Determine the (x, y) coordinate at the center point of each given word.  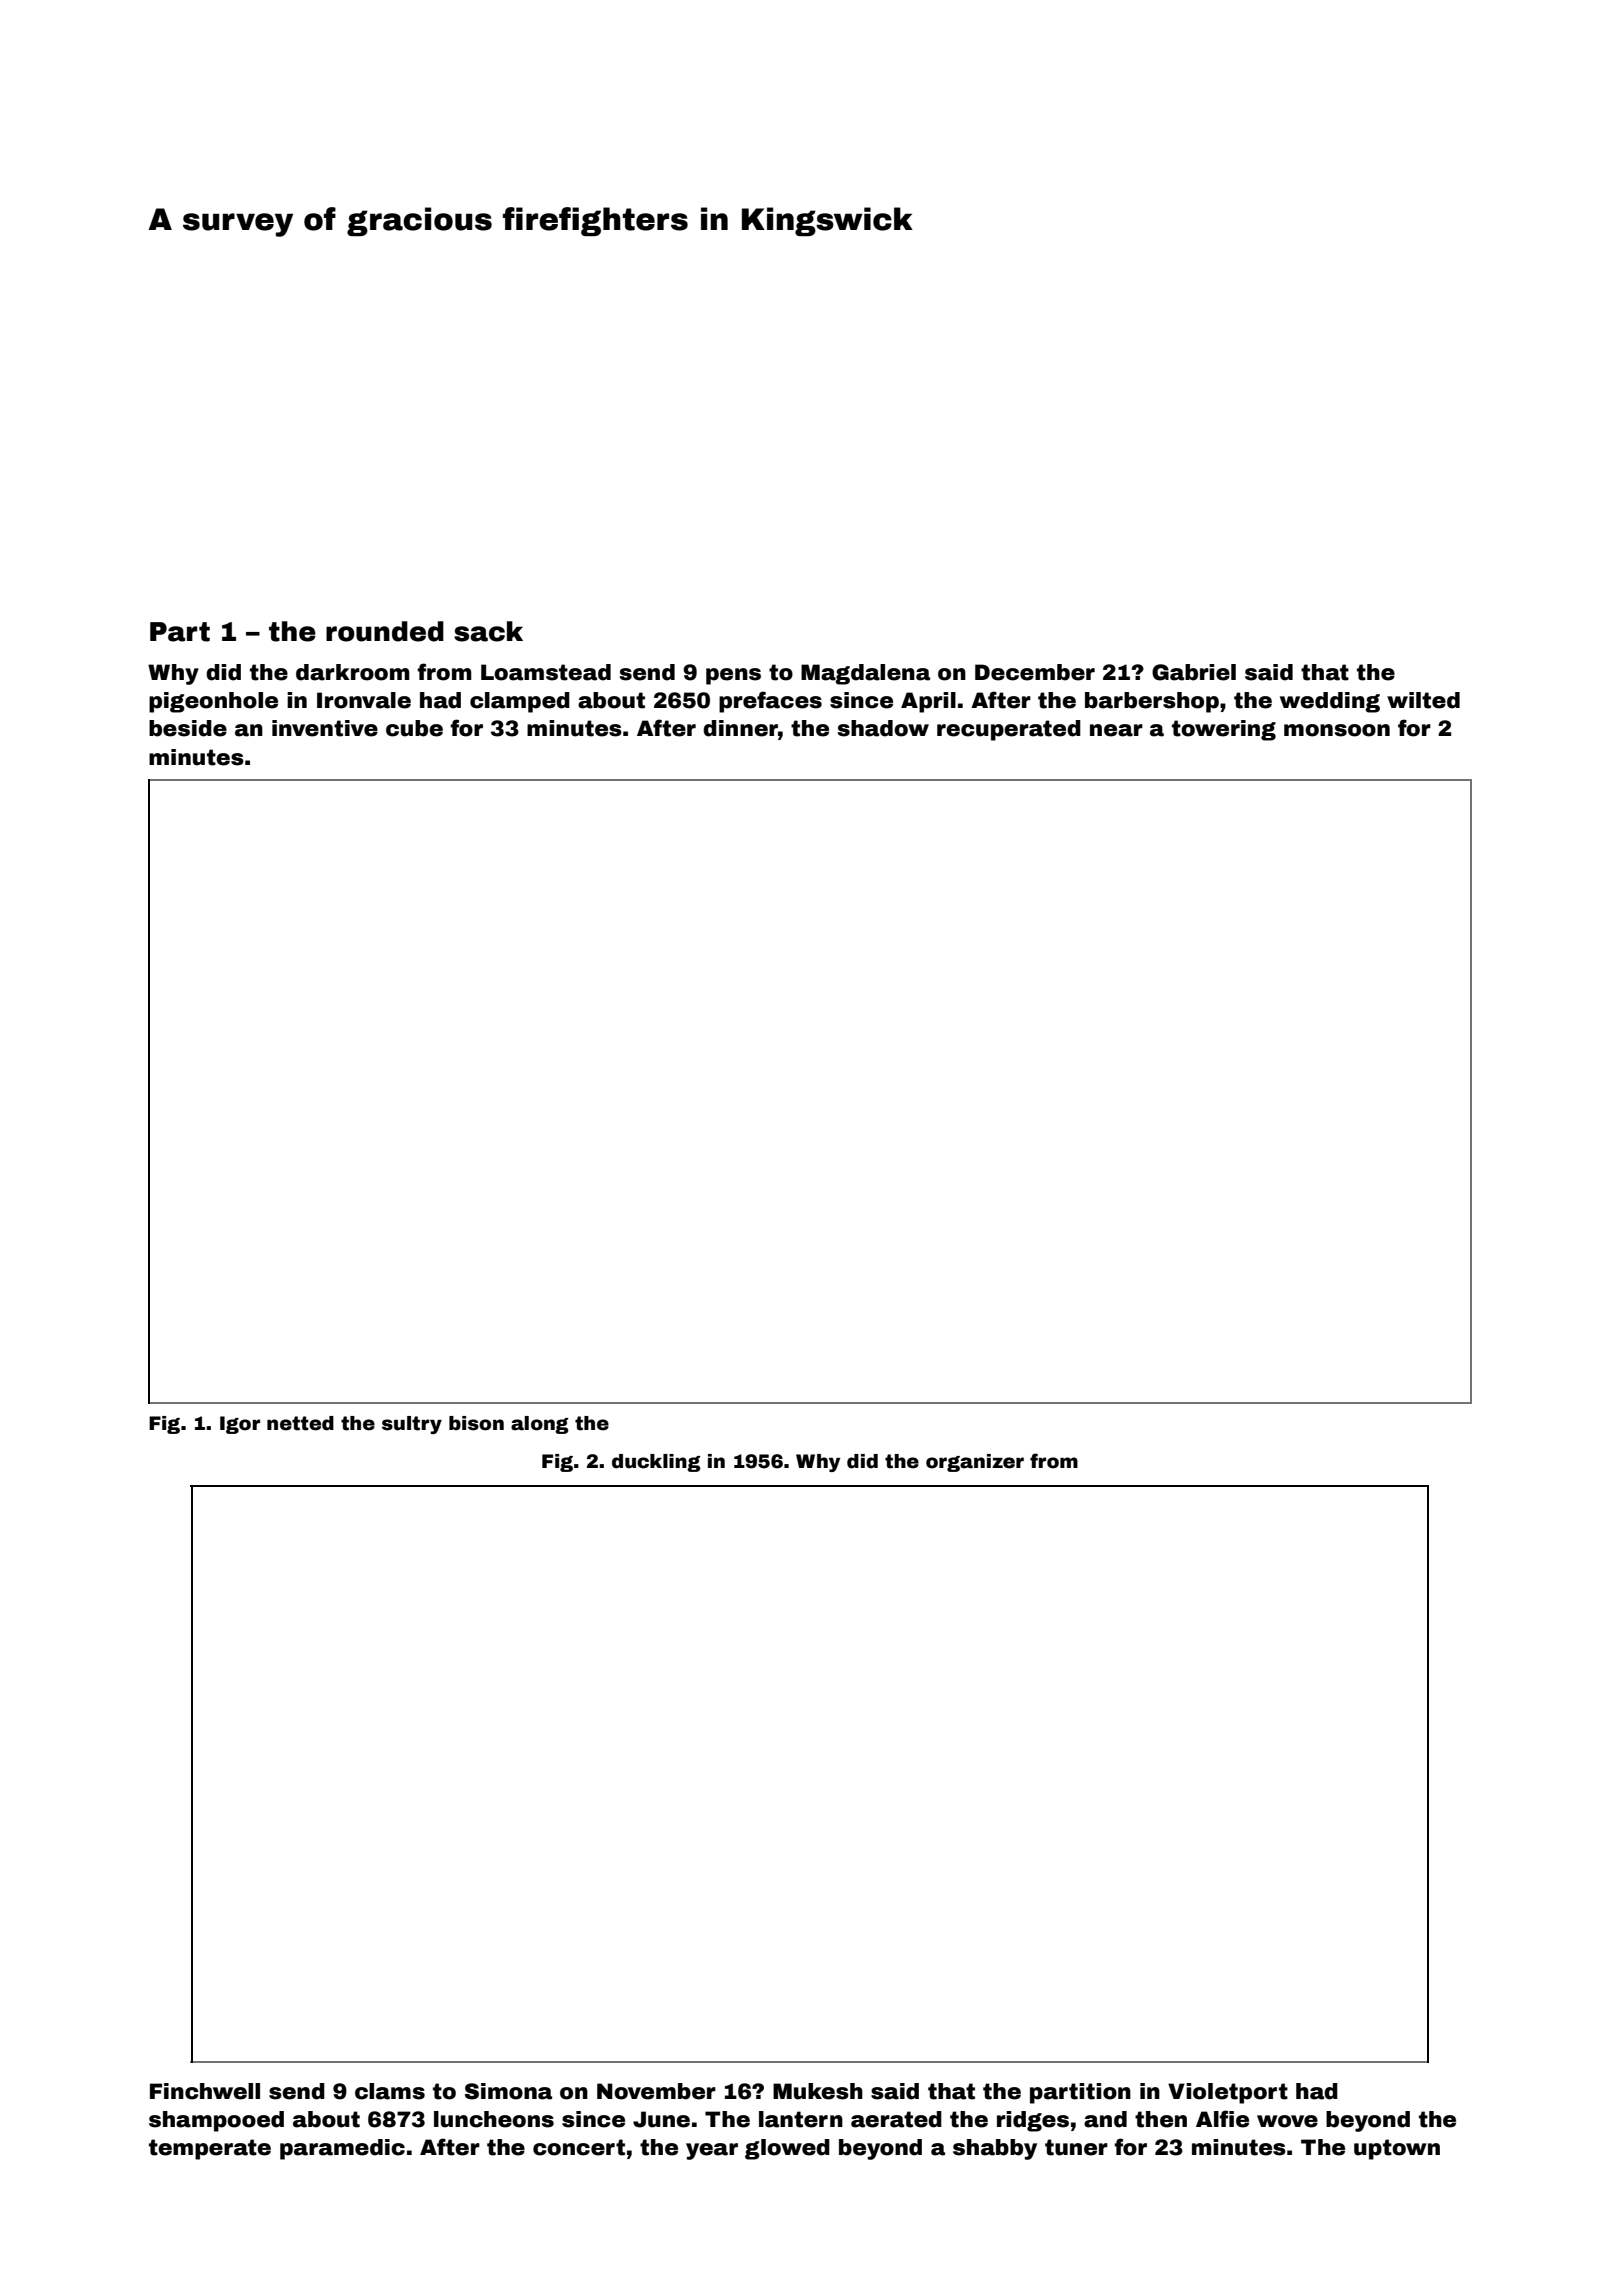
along (540, 1425)
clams (390, 2091)
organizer (975, 1463)
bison (476, 1423)
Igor (240, 1425)
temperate (210, 2149)
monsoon (1337, 730)
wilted (1423, 700)
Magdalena (865, 674)
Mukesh (818, 2091)
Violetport (1228, 2093)
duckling (656, 1463)
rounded (385, 631)
